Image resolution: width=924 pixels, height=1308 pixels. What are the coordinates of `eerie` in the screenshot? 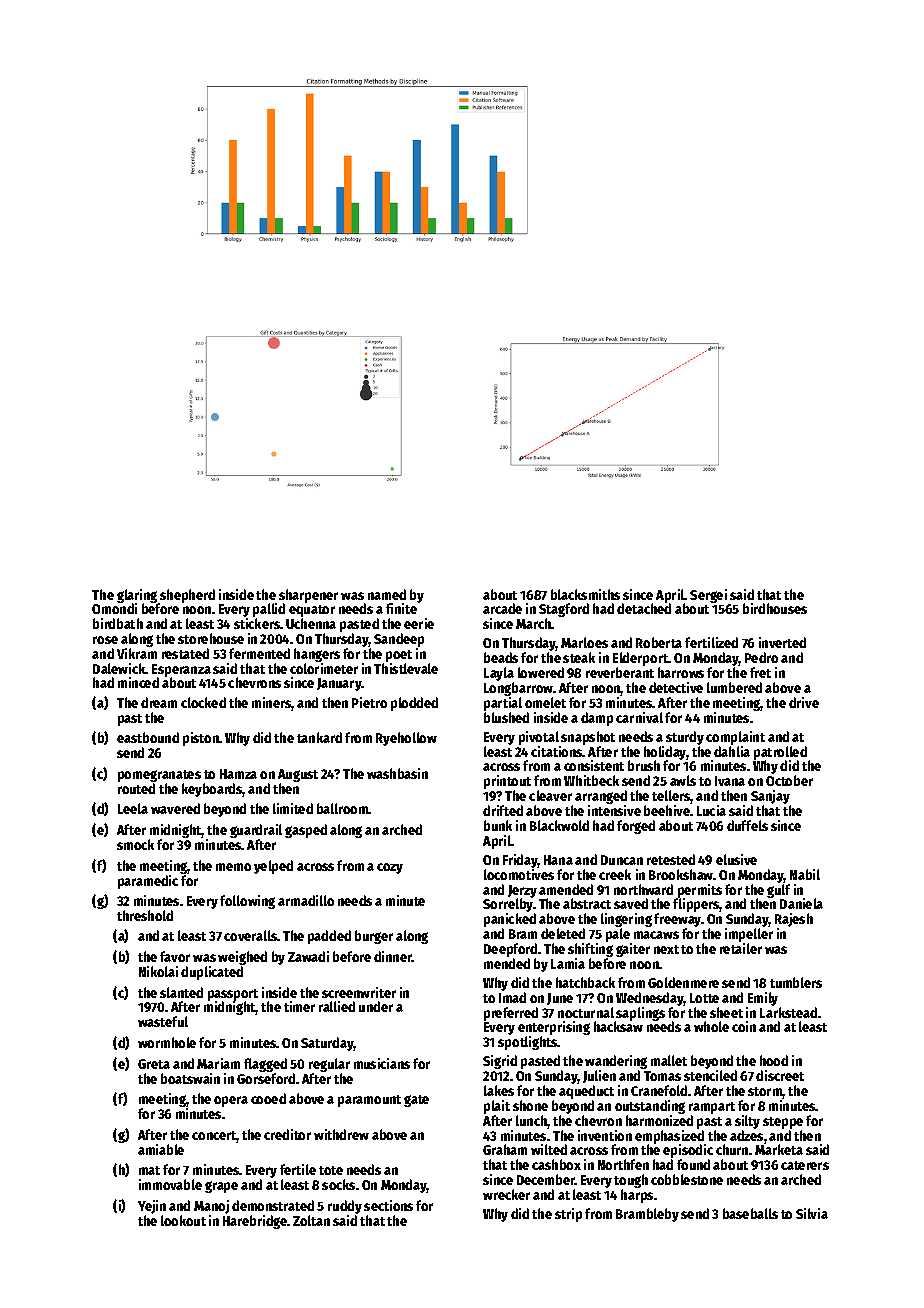 It's located at (419, 623).
